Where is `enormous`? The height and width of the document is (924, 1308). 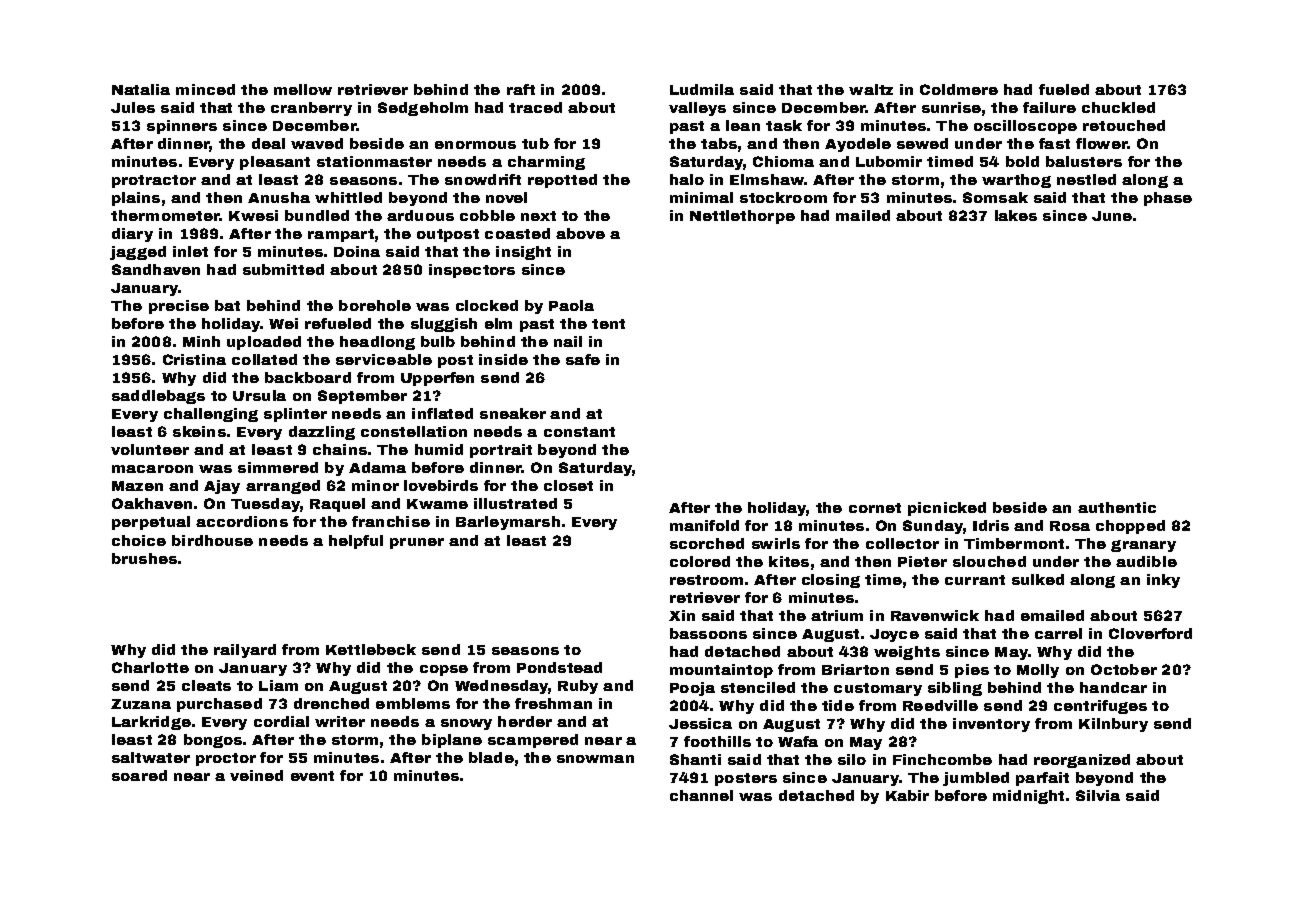
enormous is located at coordinates (475, 145).
